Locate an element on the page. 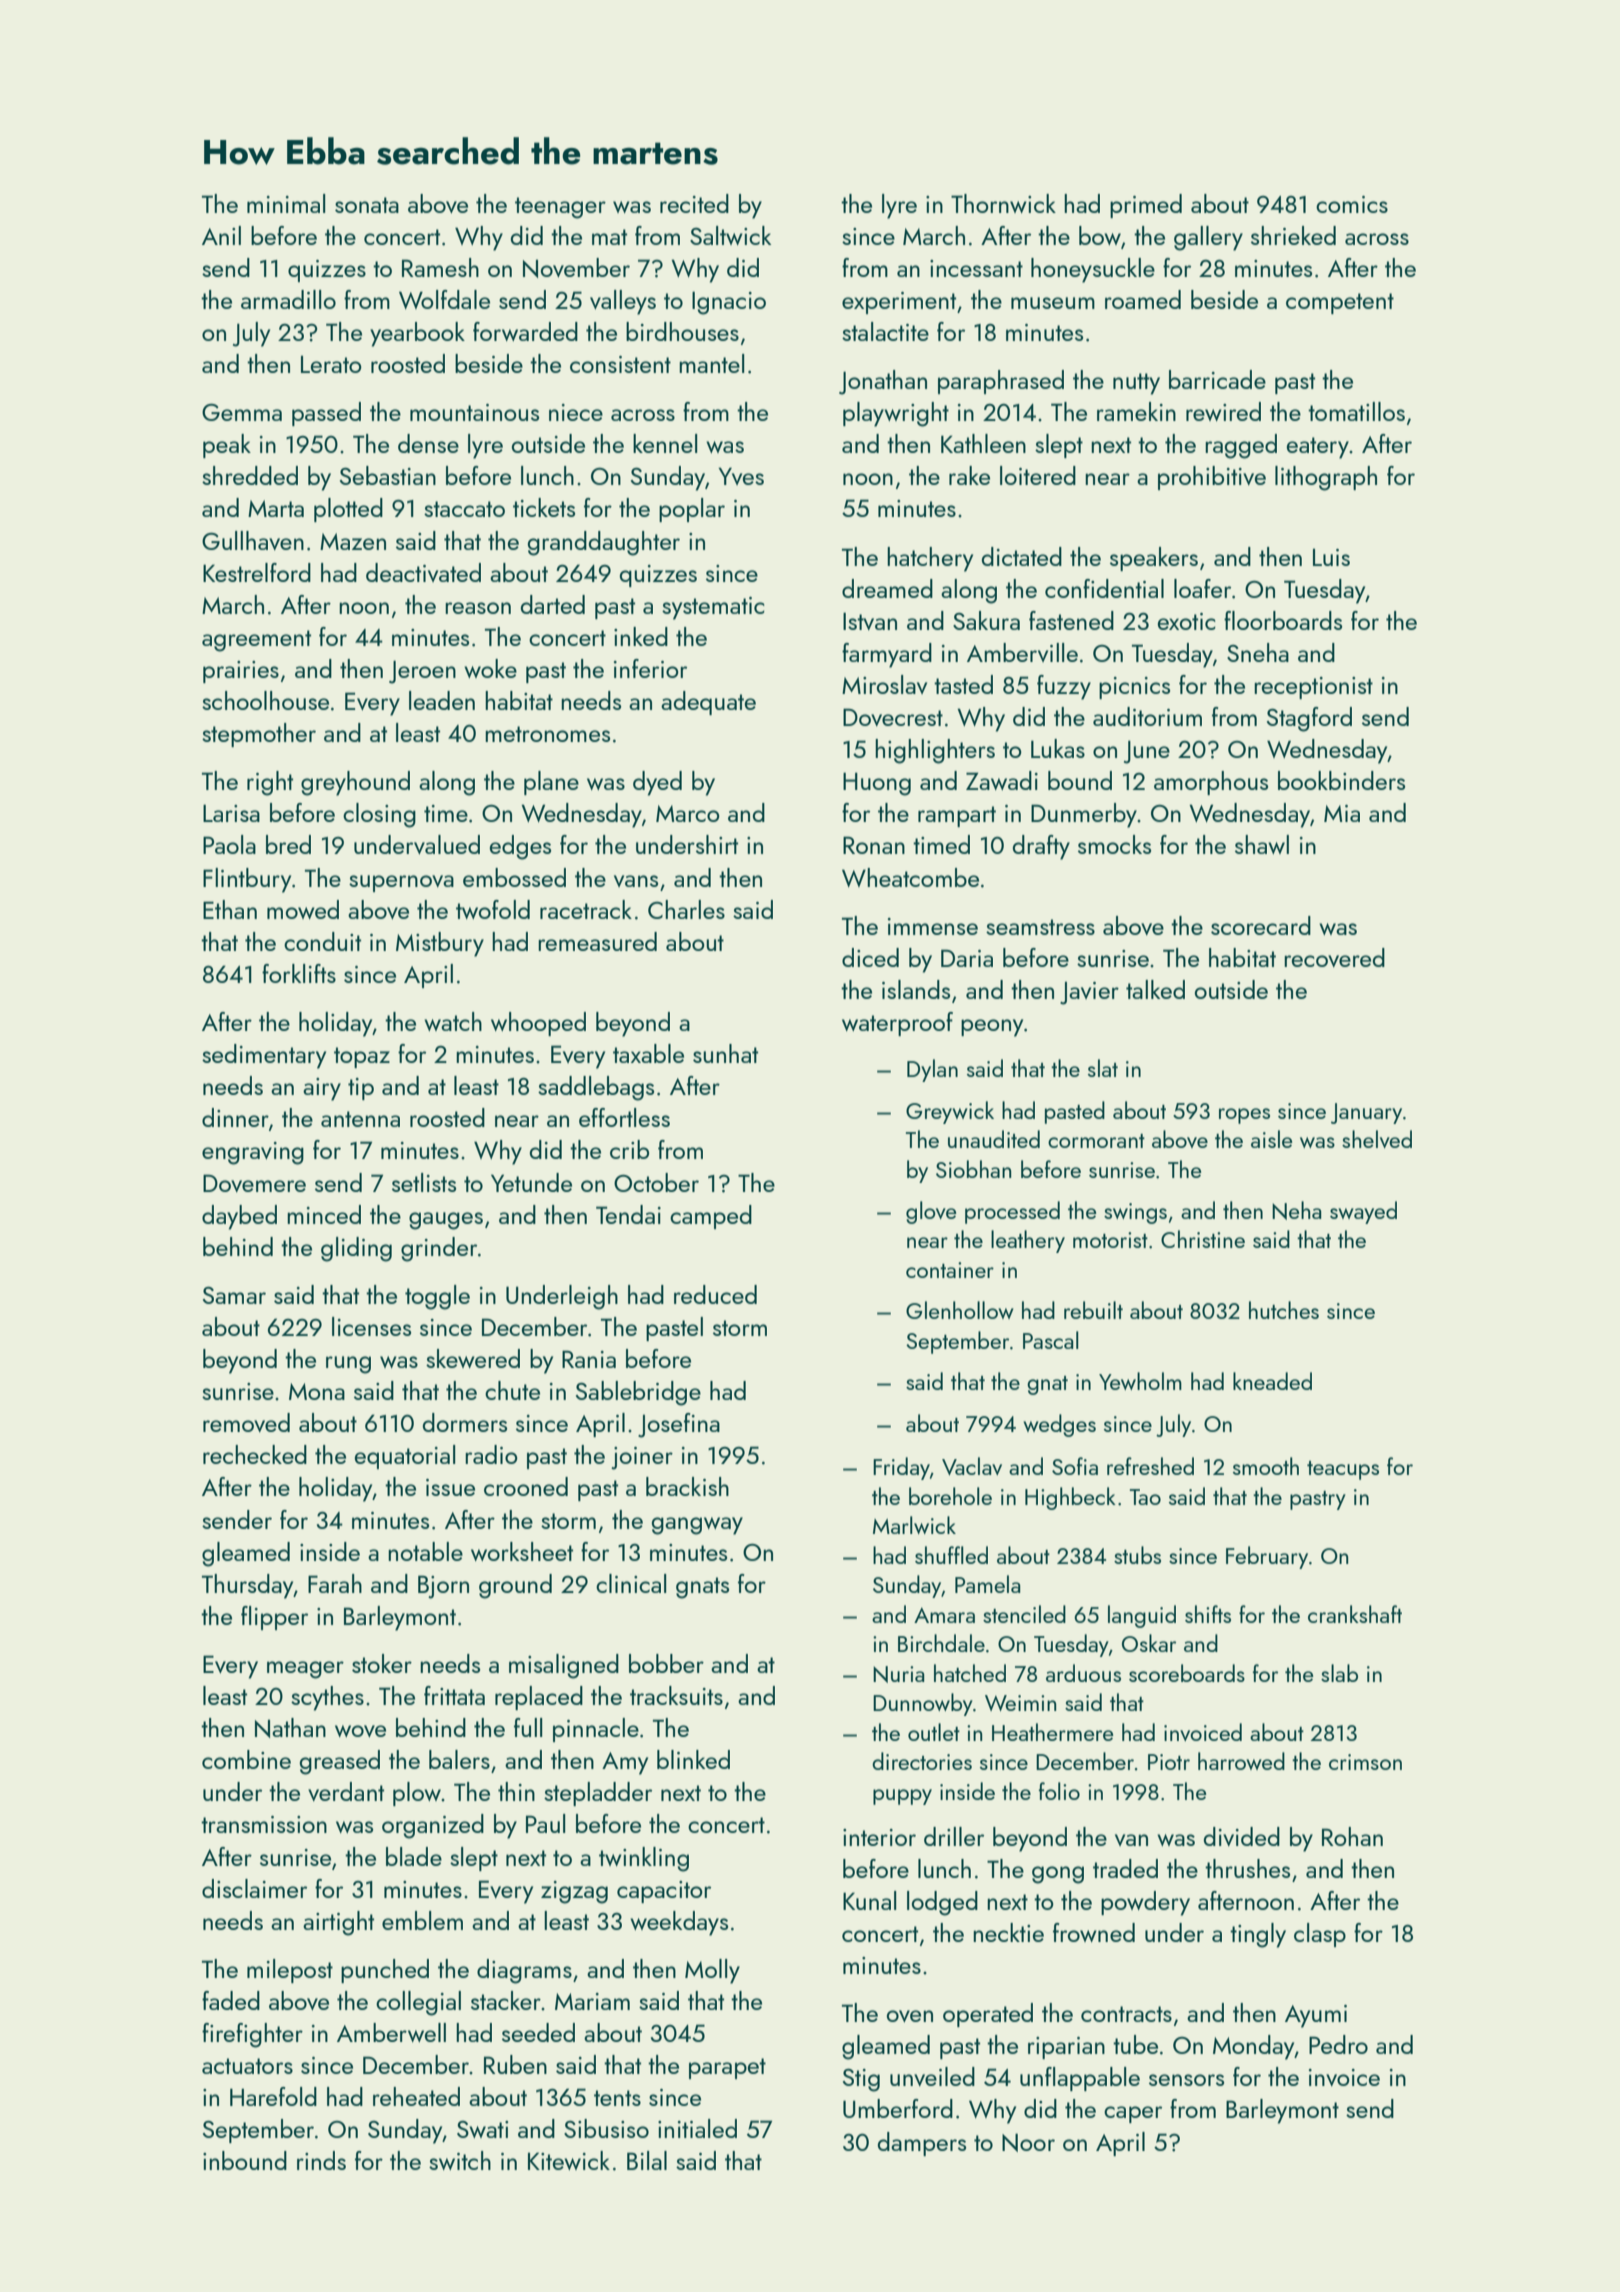  Yves is located at coordinates (741, 476).
